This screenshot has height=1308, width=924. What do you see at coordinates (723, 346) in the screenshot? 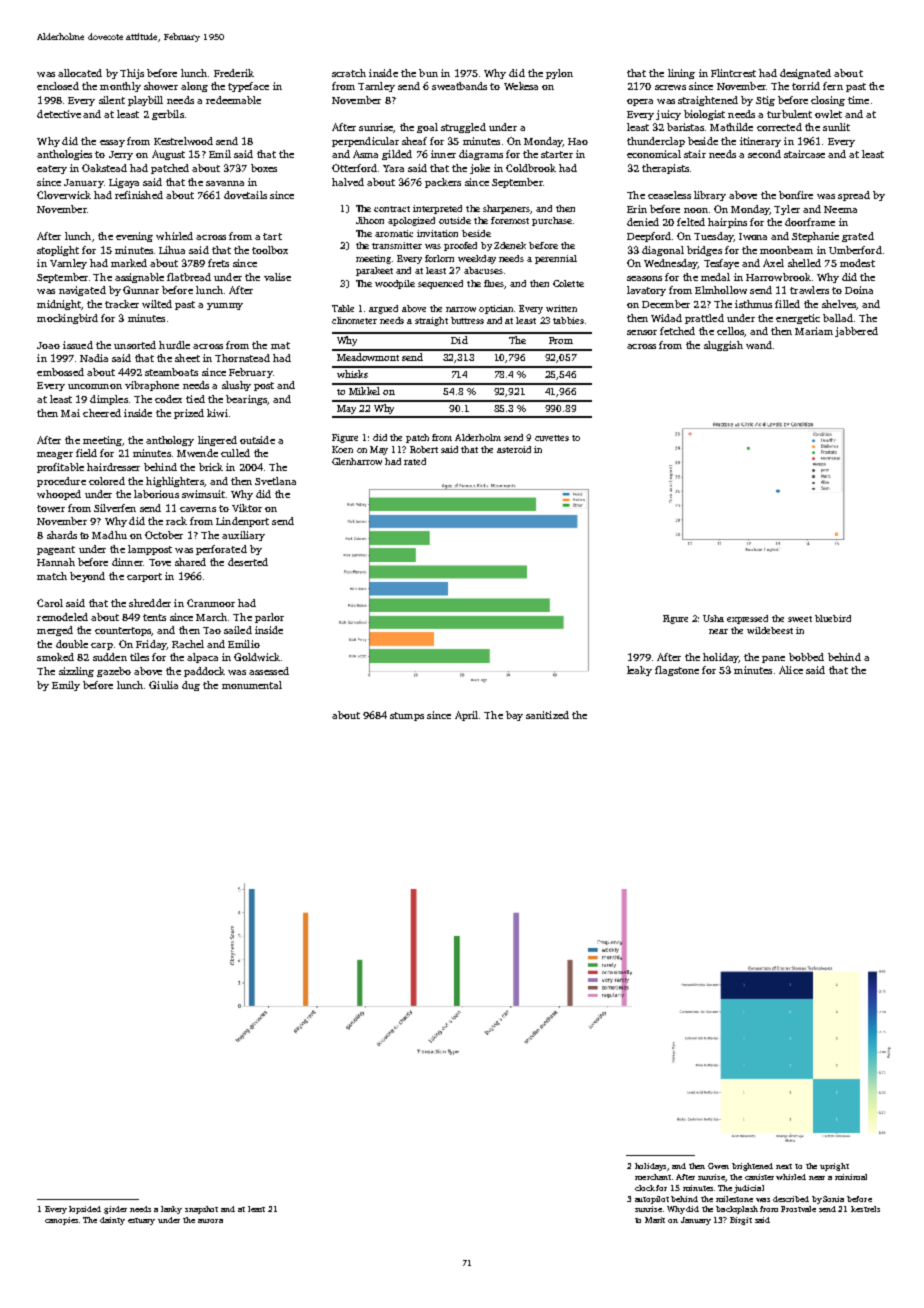
I see `sluggish` at bounding box center [723, 346].
